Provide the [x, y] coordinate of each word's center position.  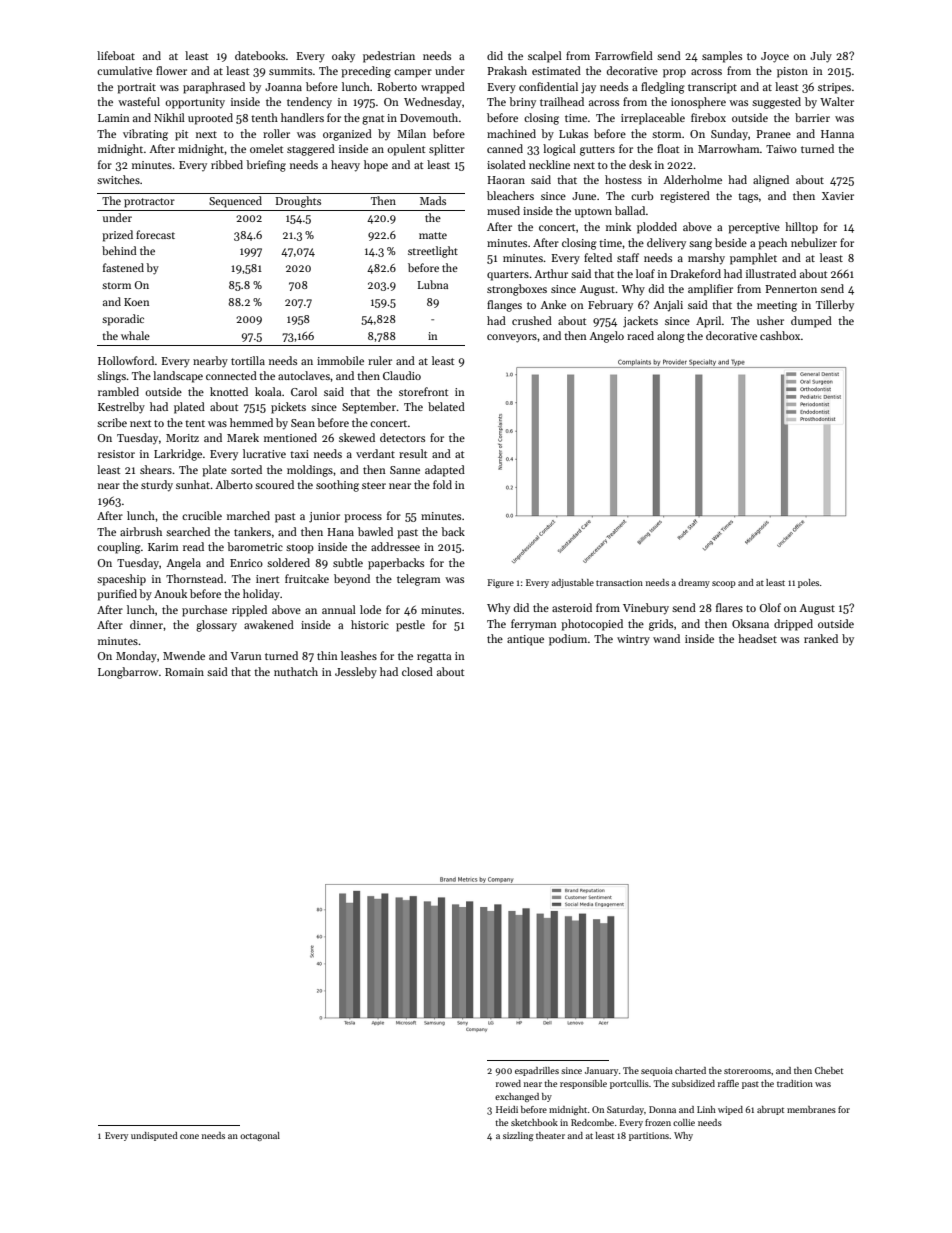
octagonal [260, 1136]
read [193, 546]
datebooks [260, 55]
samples [722, 57]
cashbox [780, 335]
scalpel [545, 57]
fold [442, 484]
